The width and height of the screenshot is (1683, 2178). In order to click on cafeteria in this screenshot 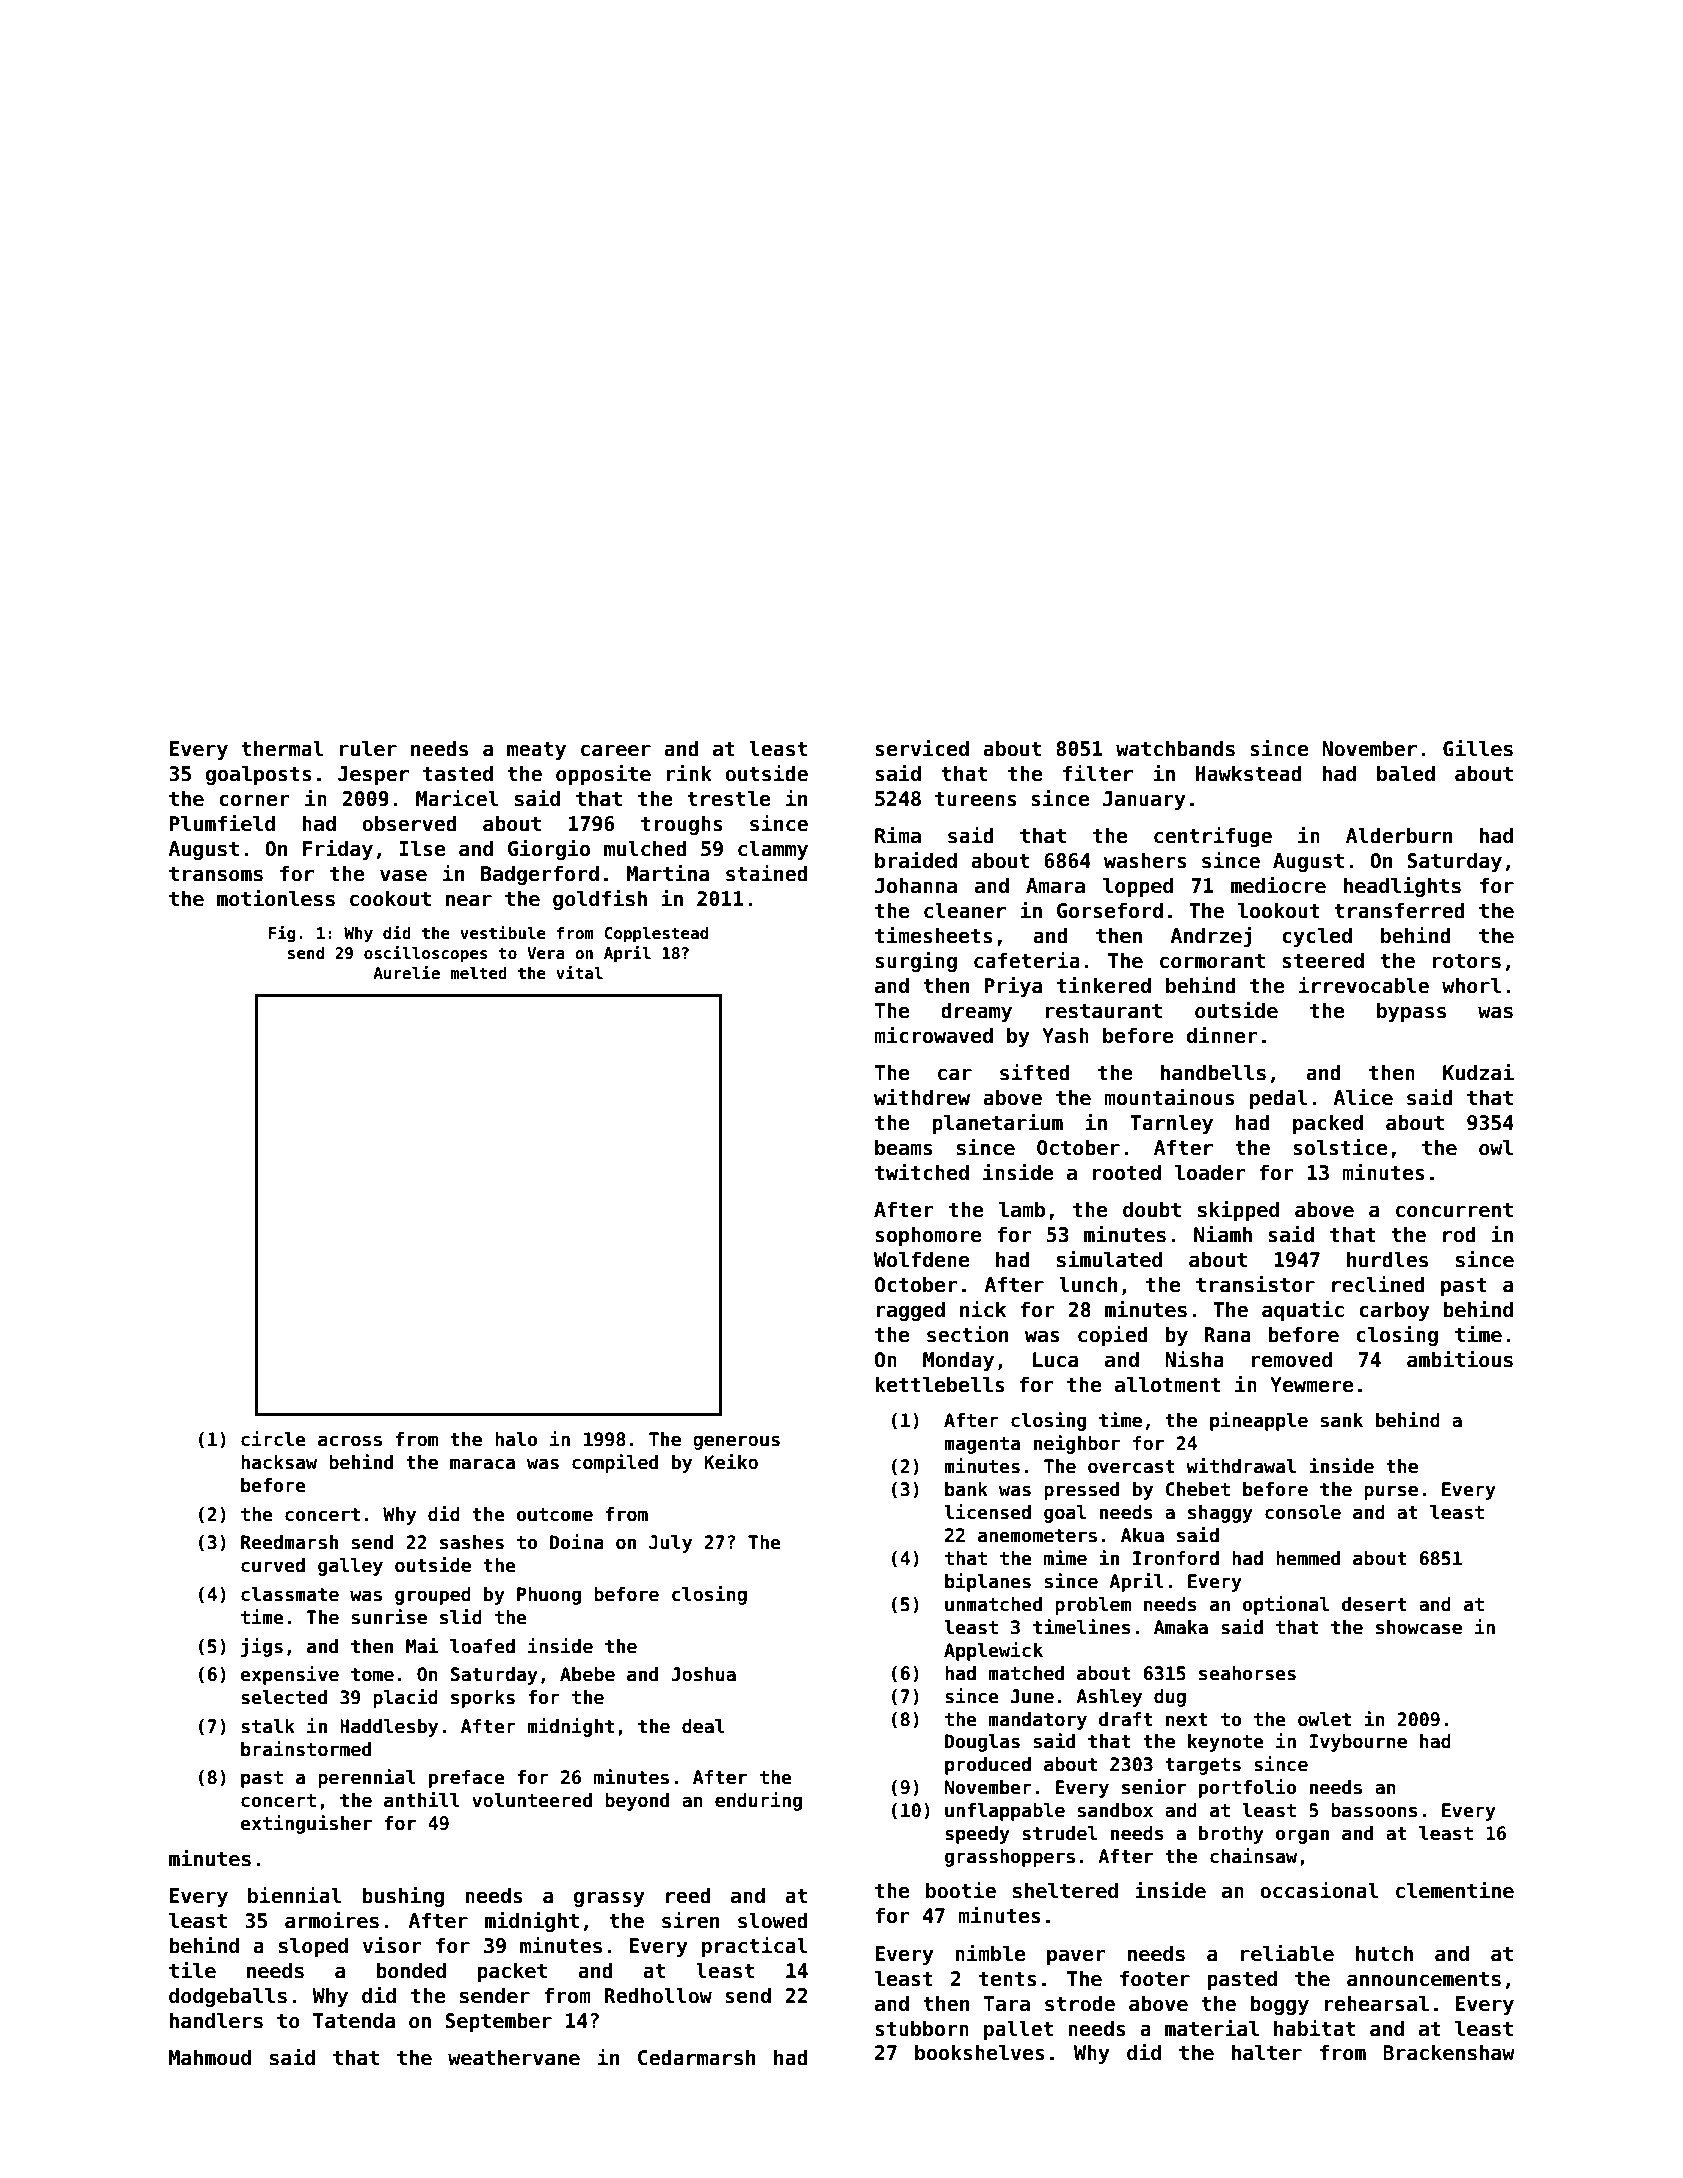, I will do `click(1027, 960)`.
